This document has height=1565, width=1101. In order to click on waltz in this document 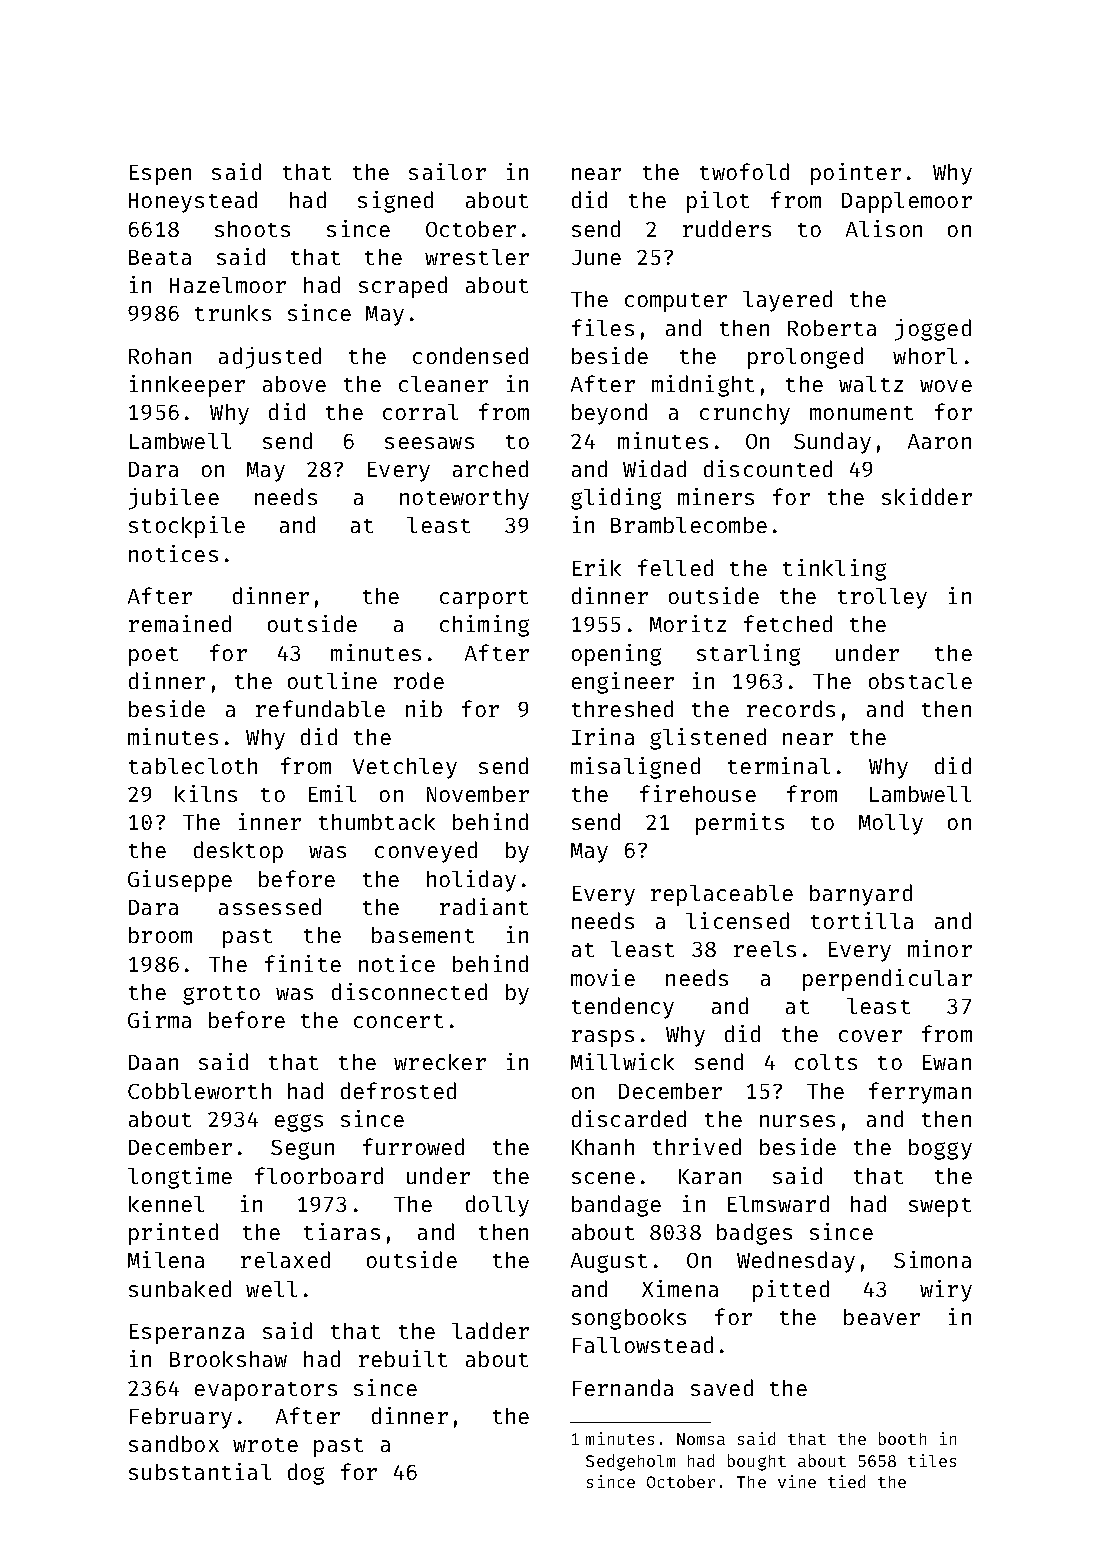, I will do `click(871, 384)`.
